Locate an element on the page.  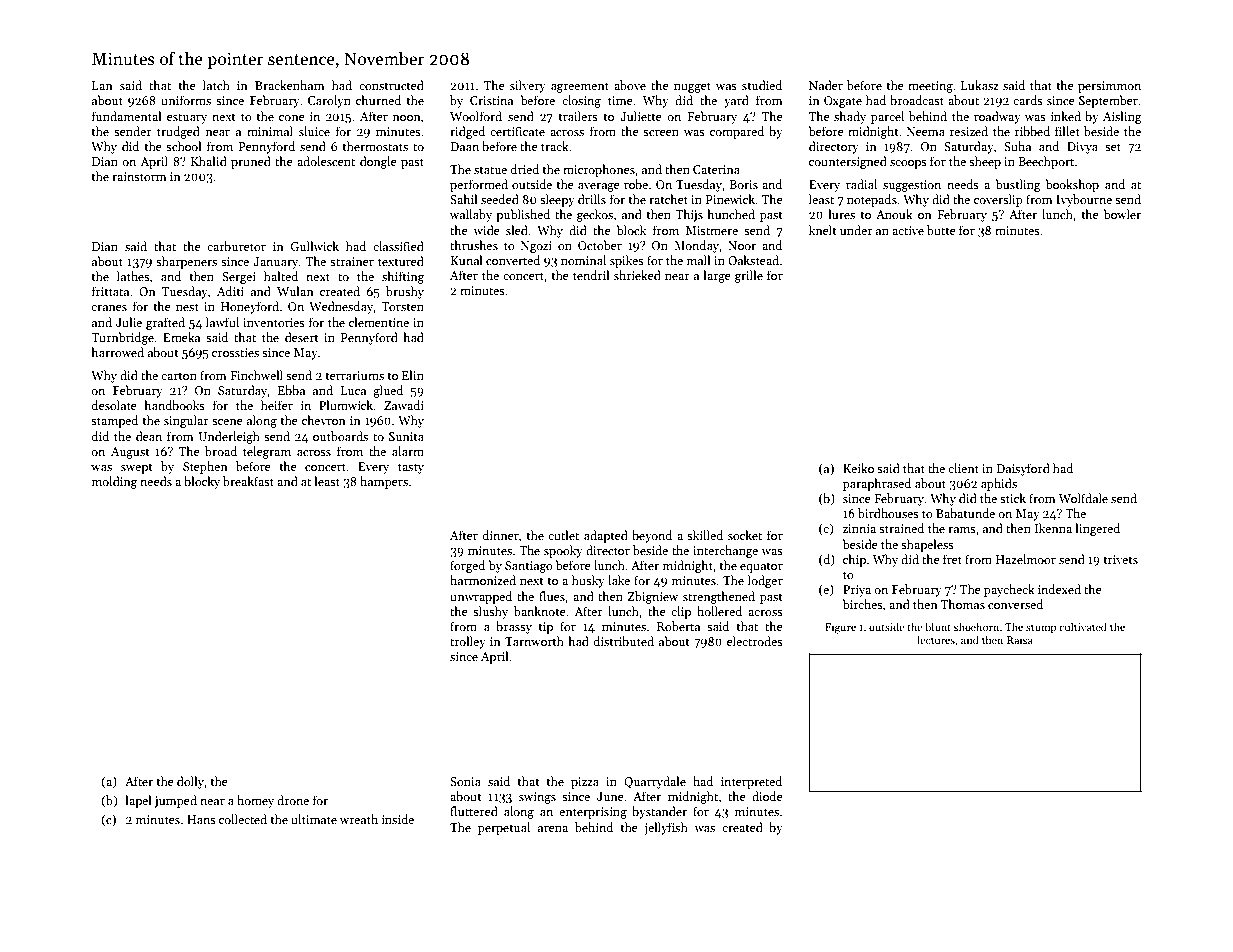
collected is located at coordinates (243, 819).
